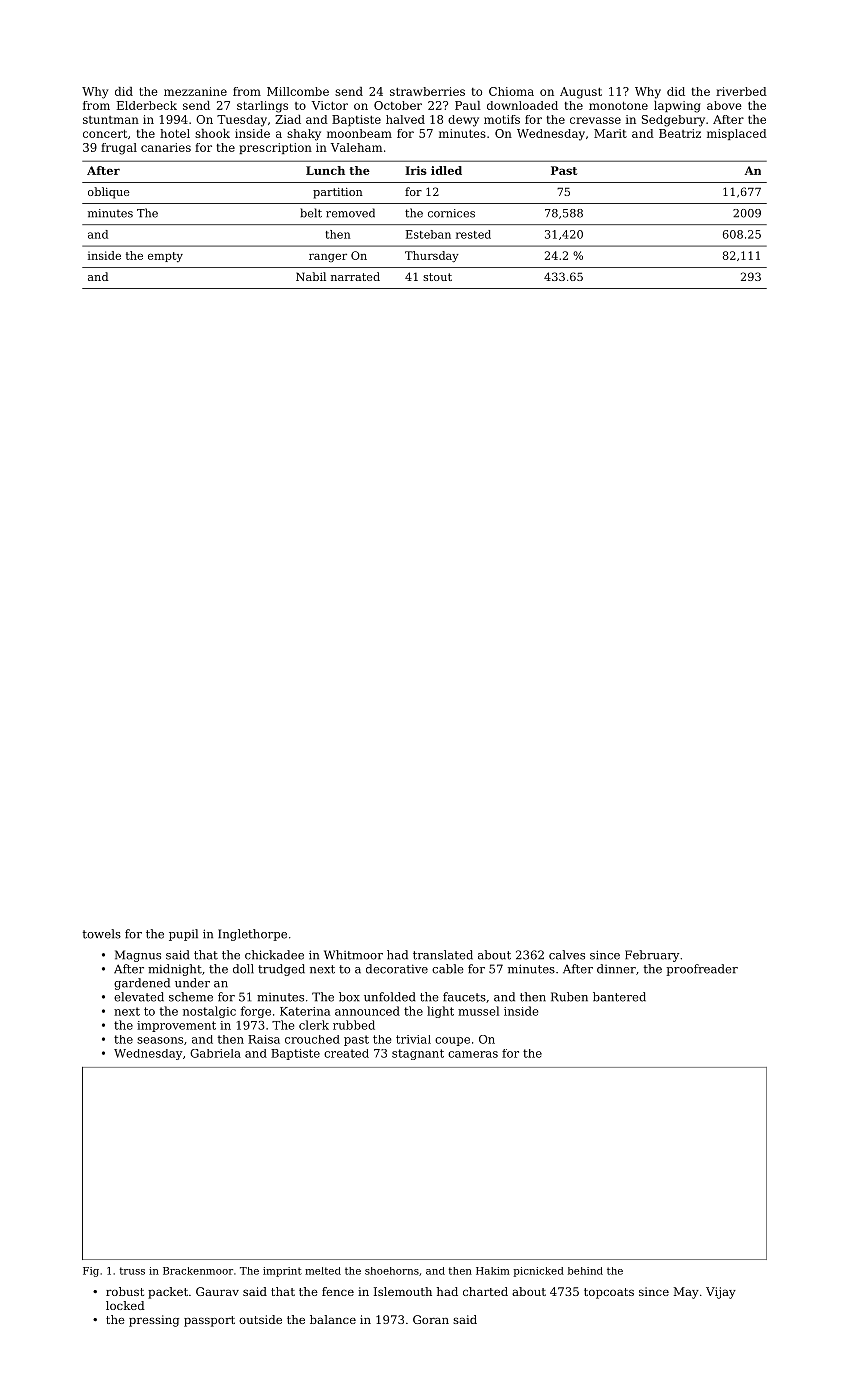  Describe the element at coordinates (165, 257) in the screenshot. I see `empty` at that location.
